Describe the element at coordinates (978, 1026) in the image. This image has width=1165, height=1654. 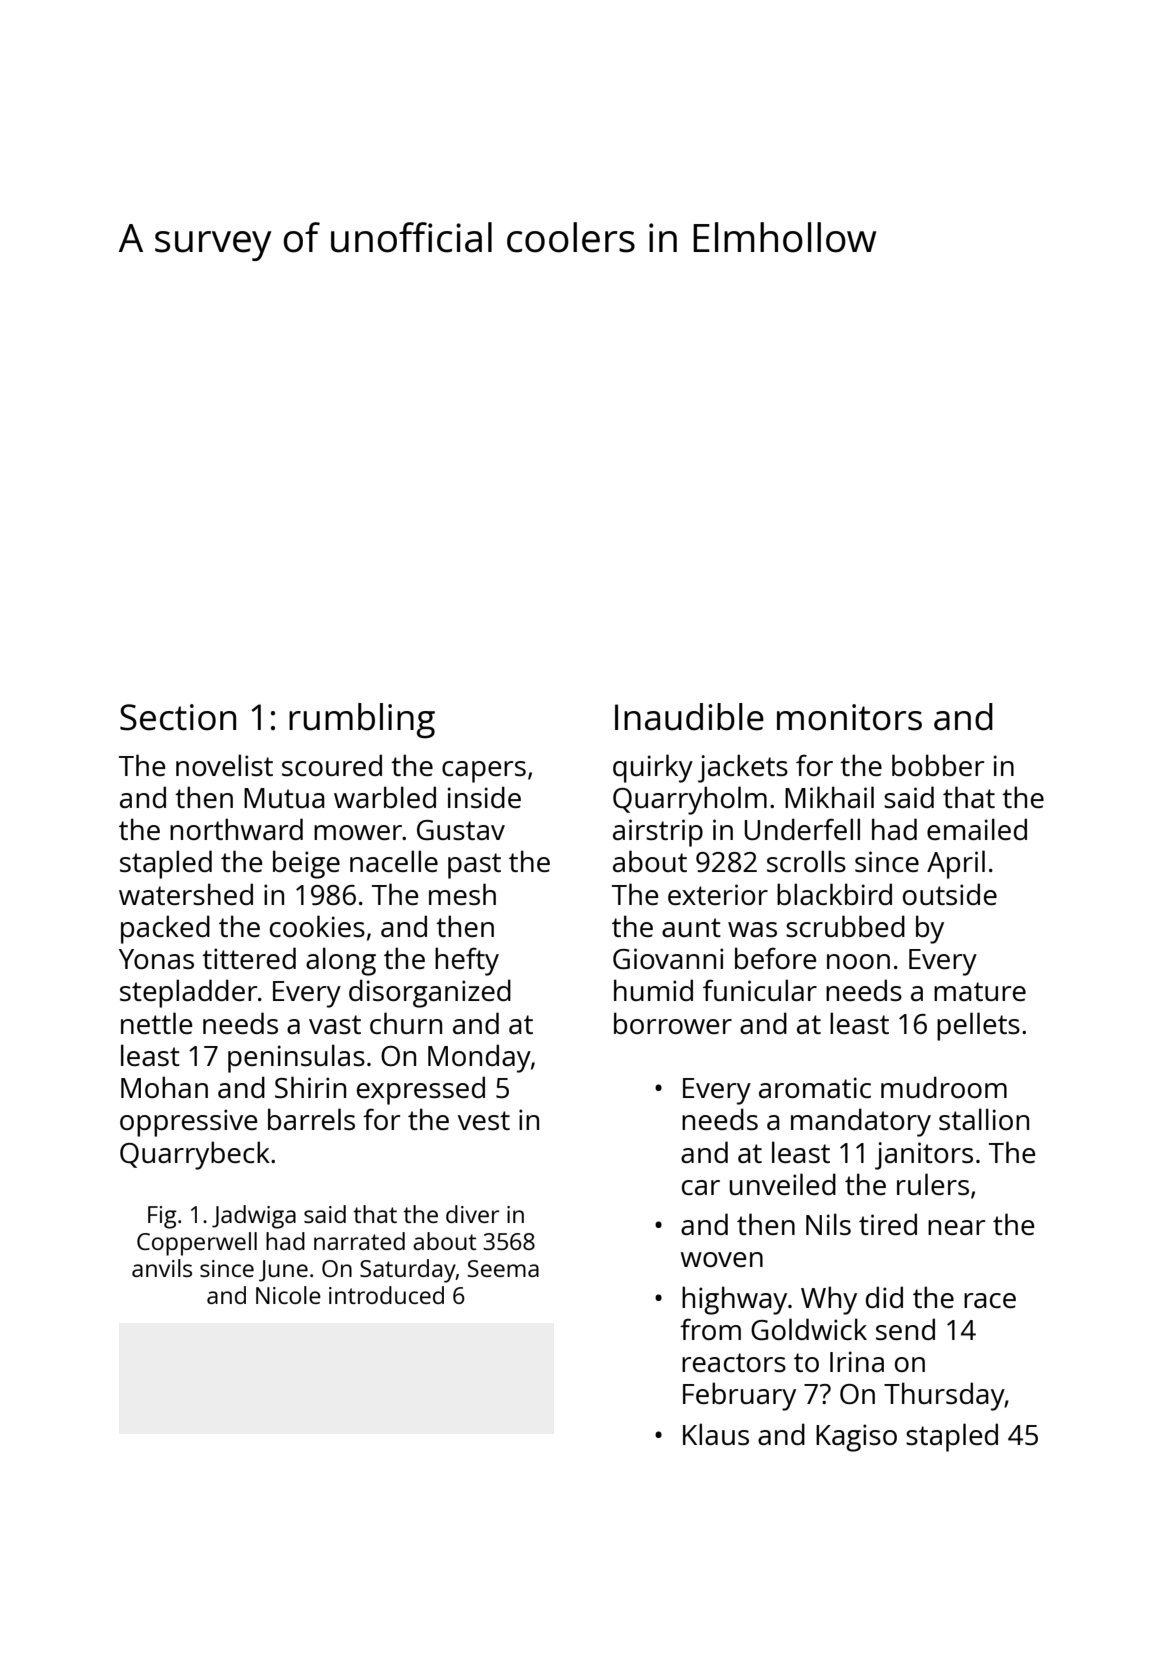
I see `pellets` at that location.
